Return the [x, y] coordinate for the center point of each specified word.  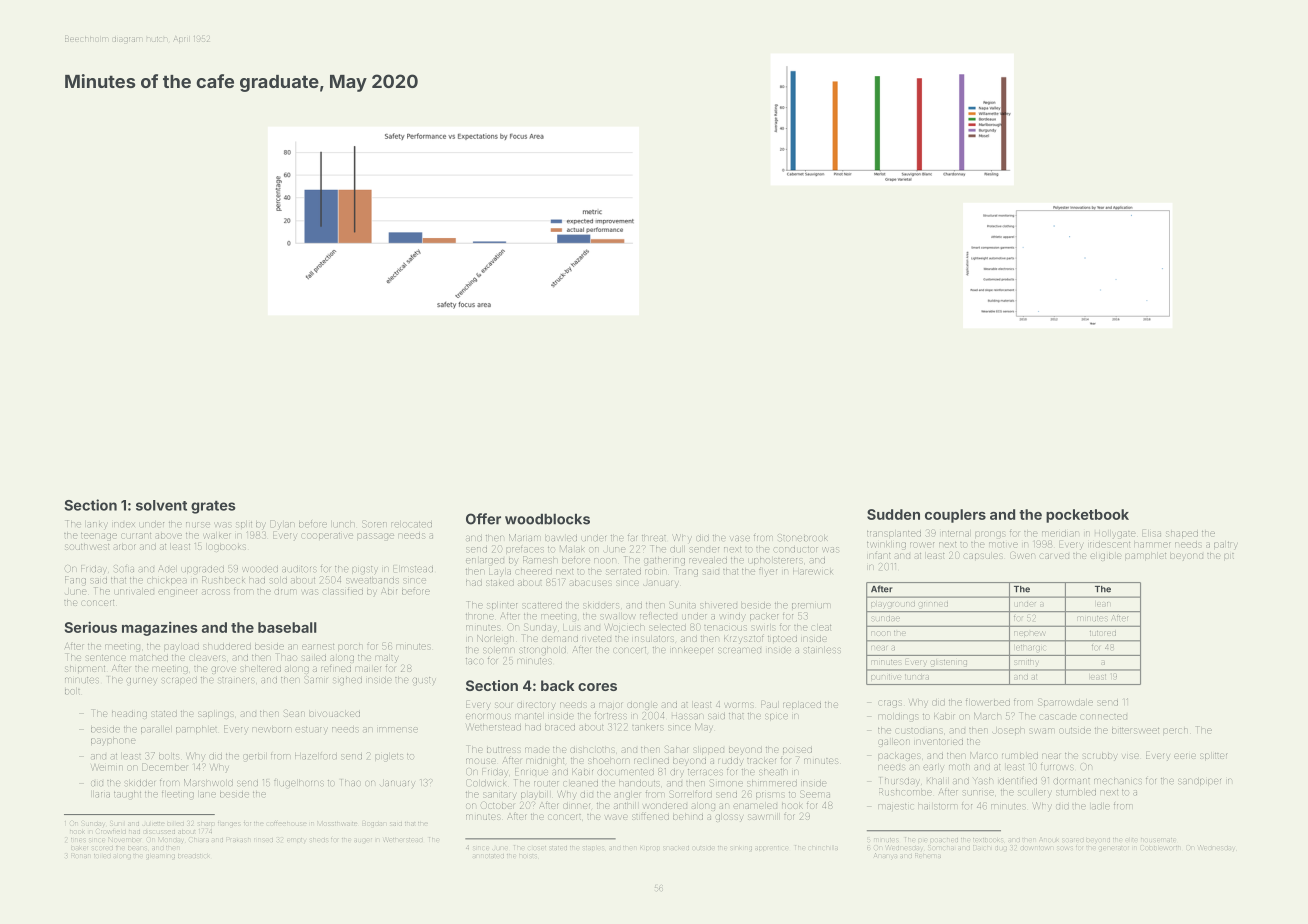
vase [740, 538]
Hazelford [316, 756]
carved [1054, 556]
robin [655, 572]
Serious [91, 627]
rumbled [1020, 756]
